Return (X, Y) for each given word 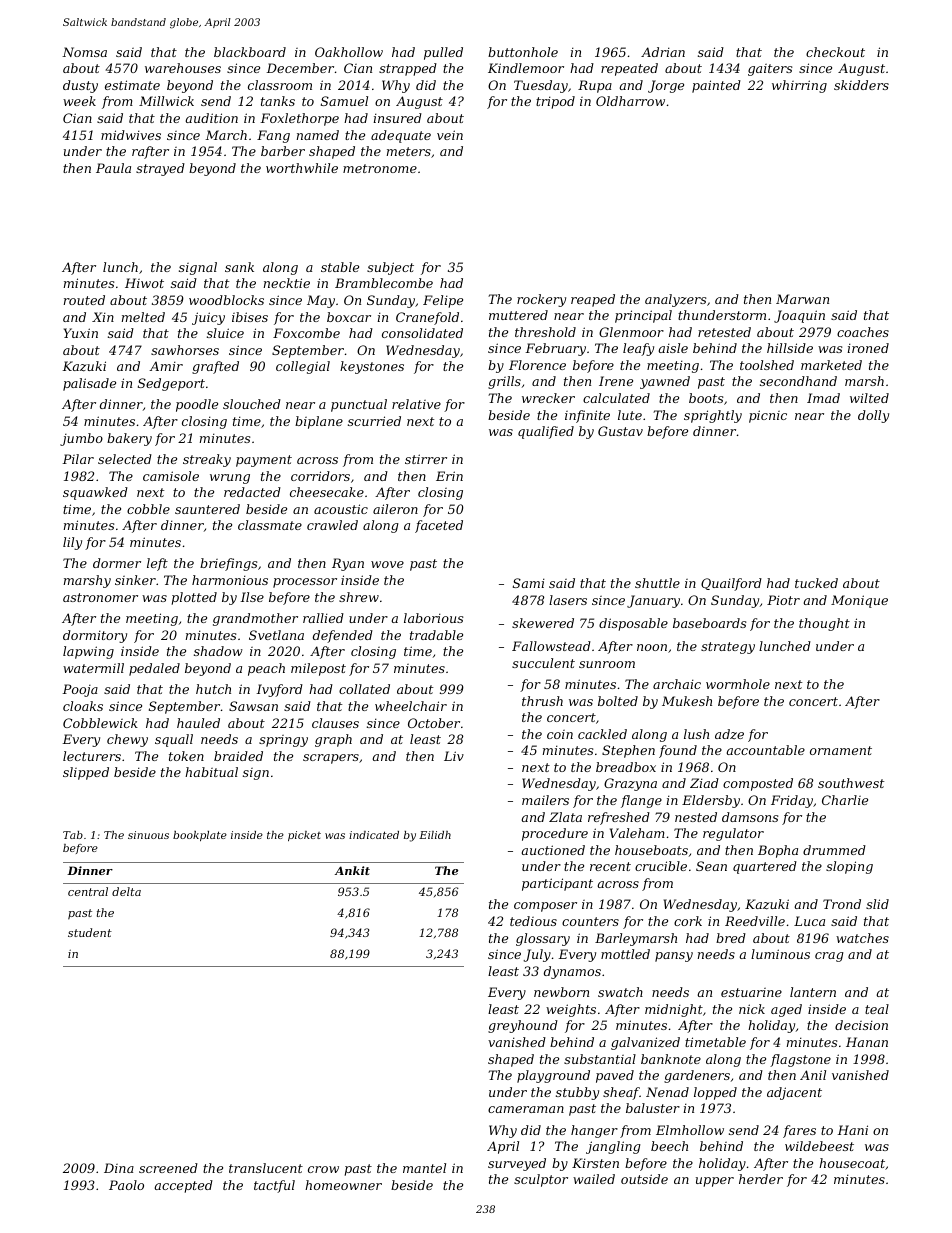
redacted (252, 492)
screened (168, 1168)
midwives (131, 135)
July (537, 955)
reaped (593, 300)
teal (877, 1009)
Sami (529, 583)
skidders (861, 85)
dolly (873, 416)
